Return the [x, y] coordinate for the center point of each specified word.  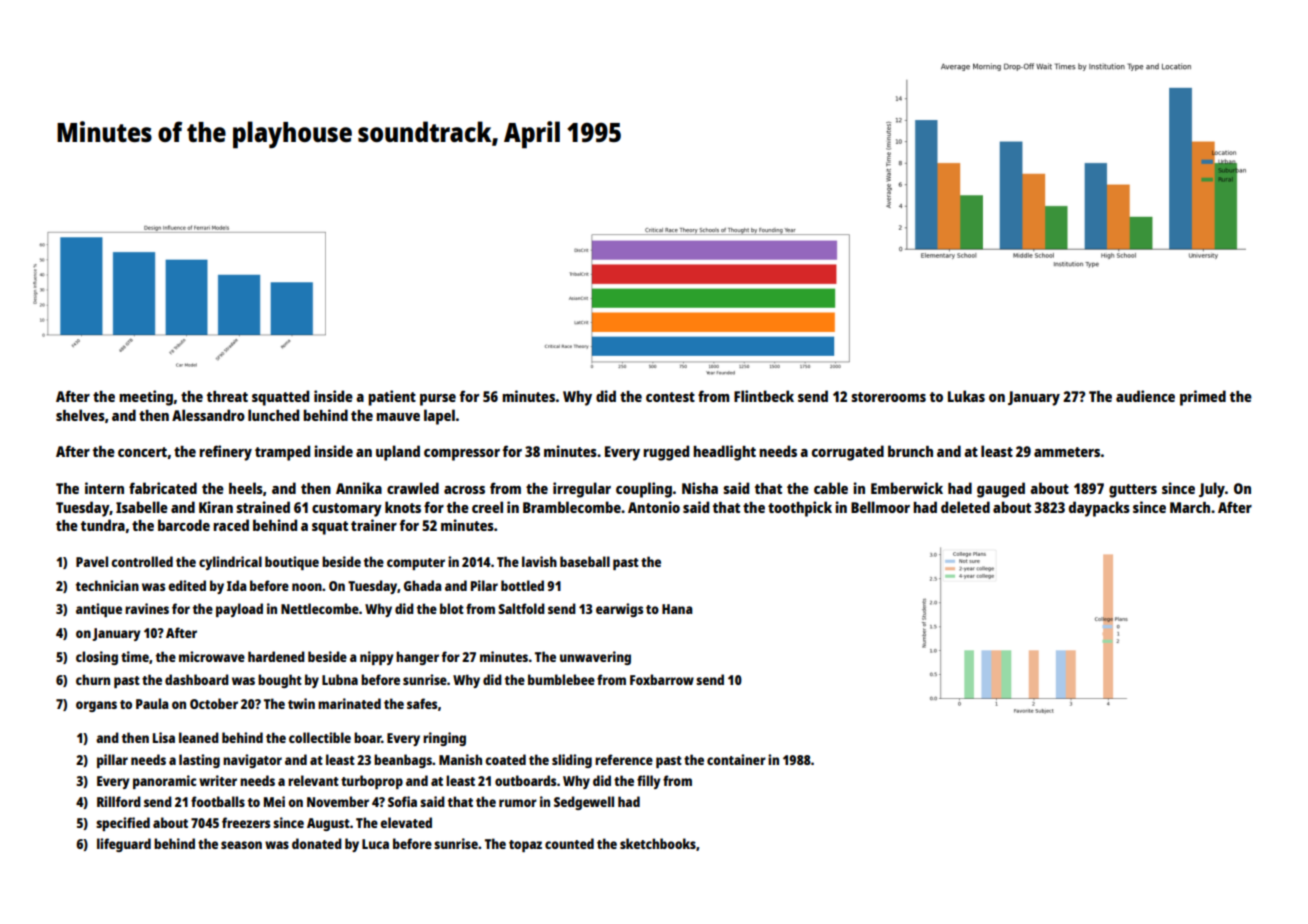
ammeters [1067, 452]
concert [142, 452]
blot [452, 608]
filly [649, 782]
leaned [199, 737]
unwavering [595, 658]
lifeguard [124, 845]
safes [422, 703]
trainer [374, 525]
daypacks [1099, 509]
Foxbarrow [662, 679]
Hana [677, 609]
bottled [522, 585]
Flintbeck [764, 396]
